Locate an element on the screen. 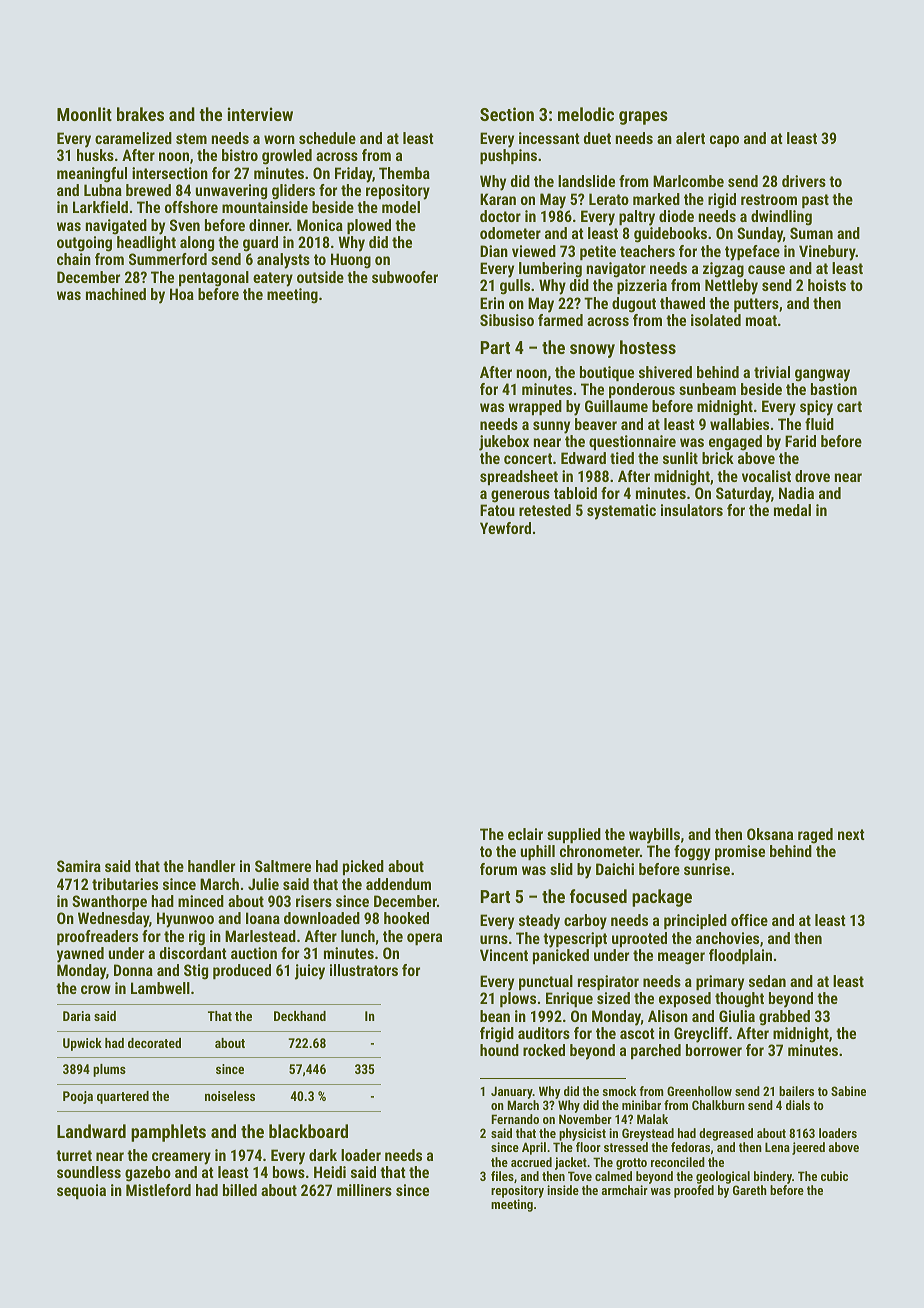 The width and height of the screenshot is (924, 1308). gulls is located at coordinates (515, 287).
